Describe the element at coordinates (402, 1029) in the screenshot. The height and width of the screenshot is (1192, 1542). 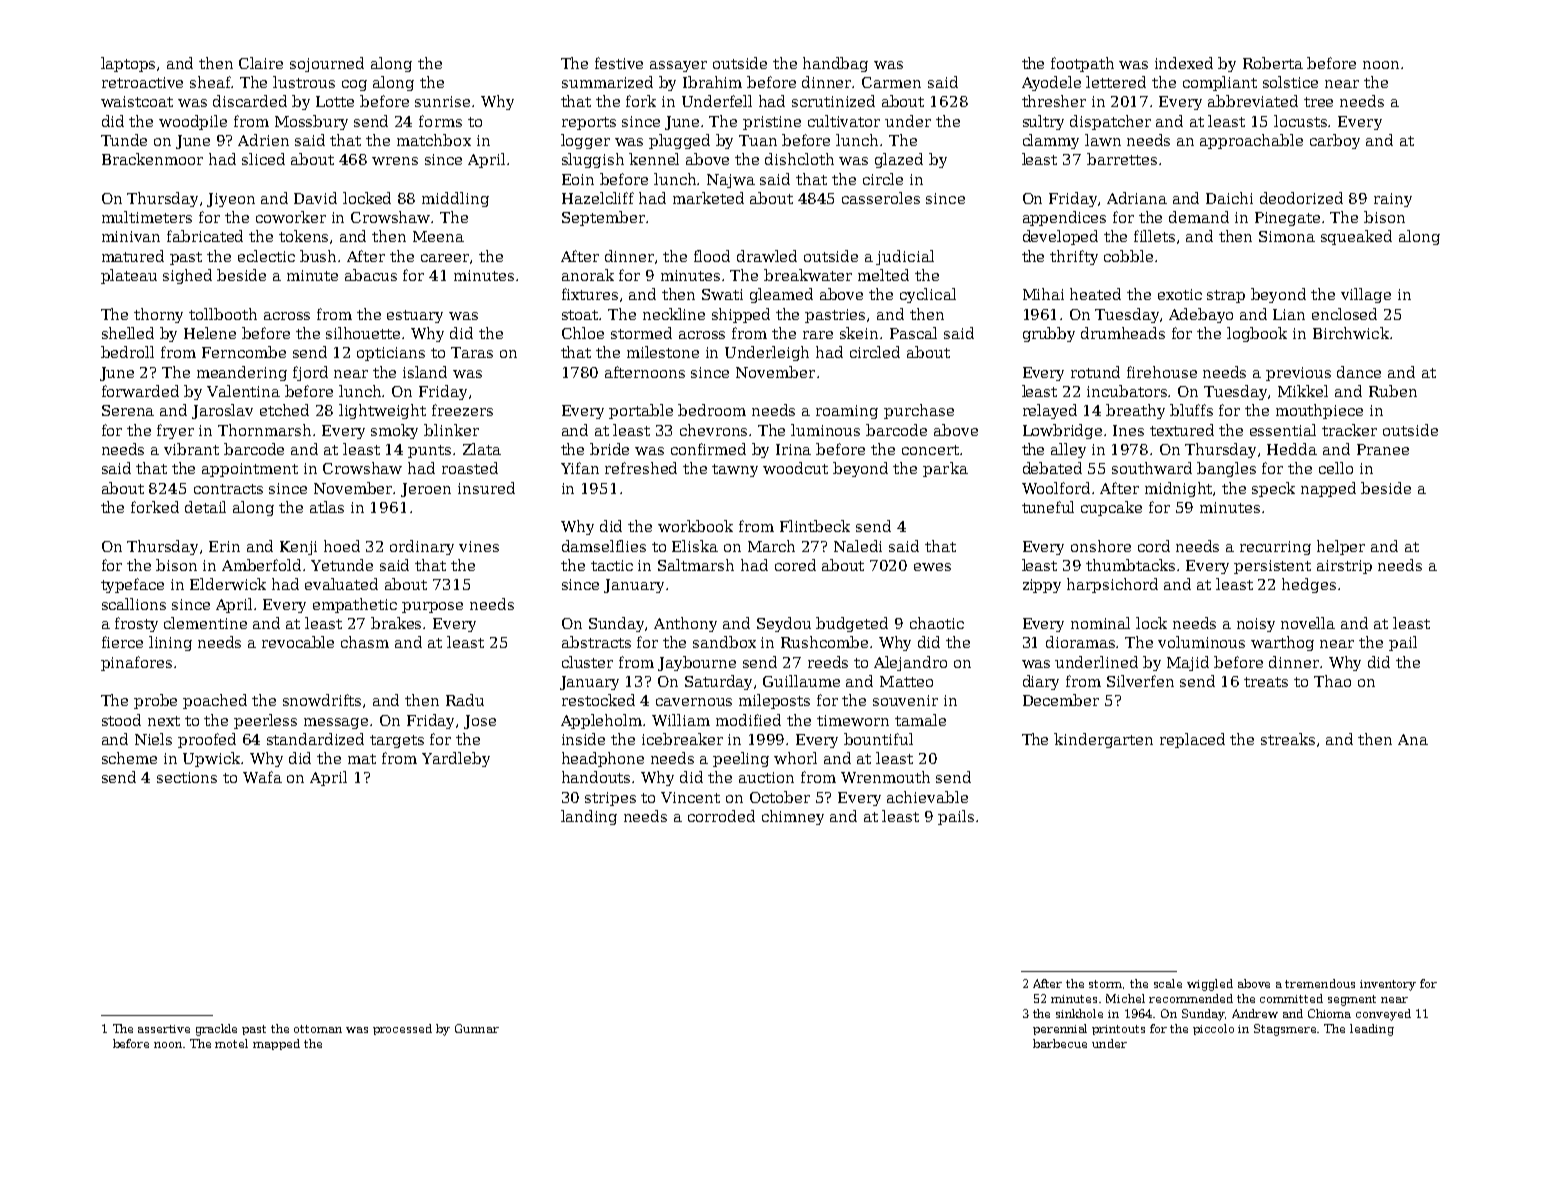
I see `processed` at that location.
